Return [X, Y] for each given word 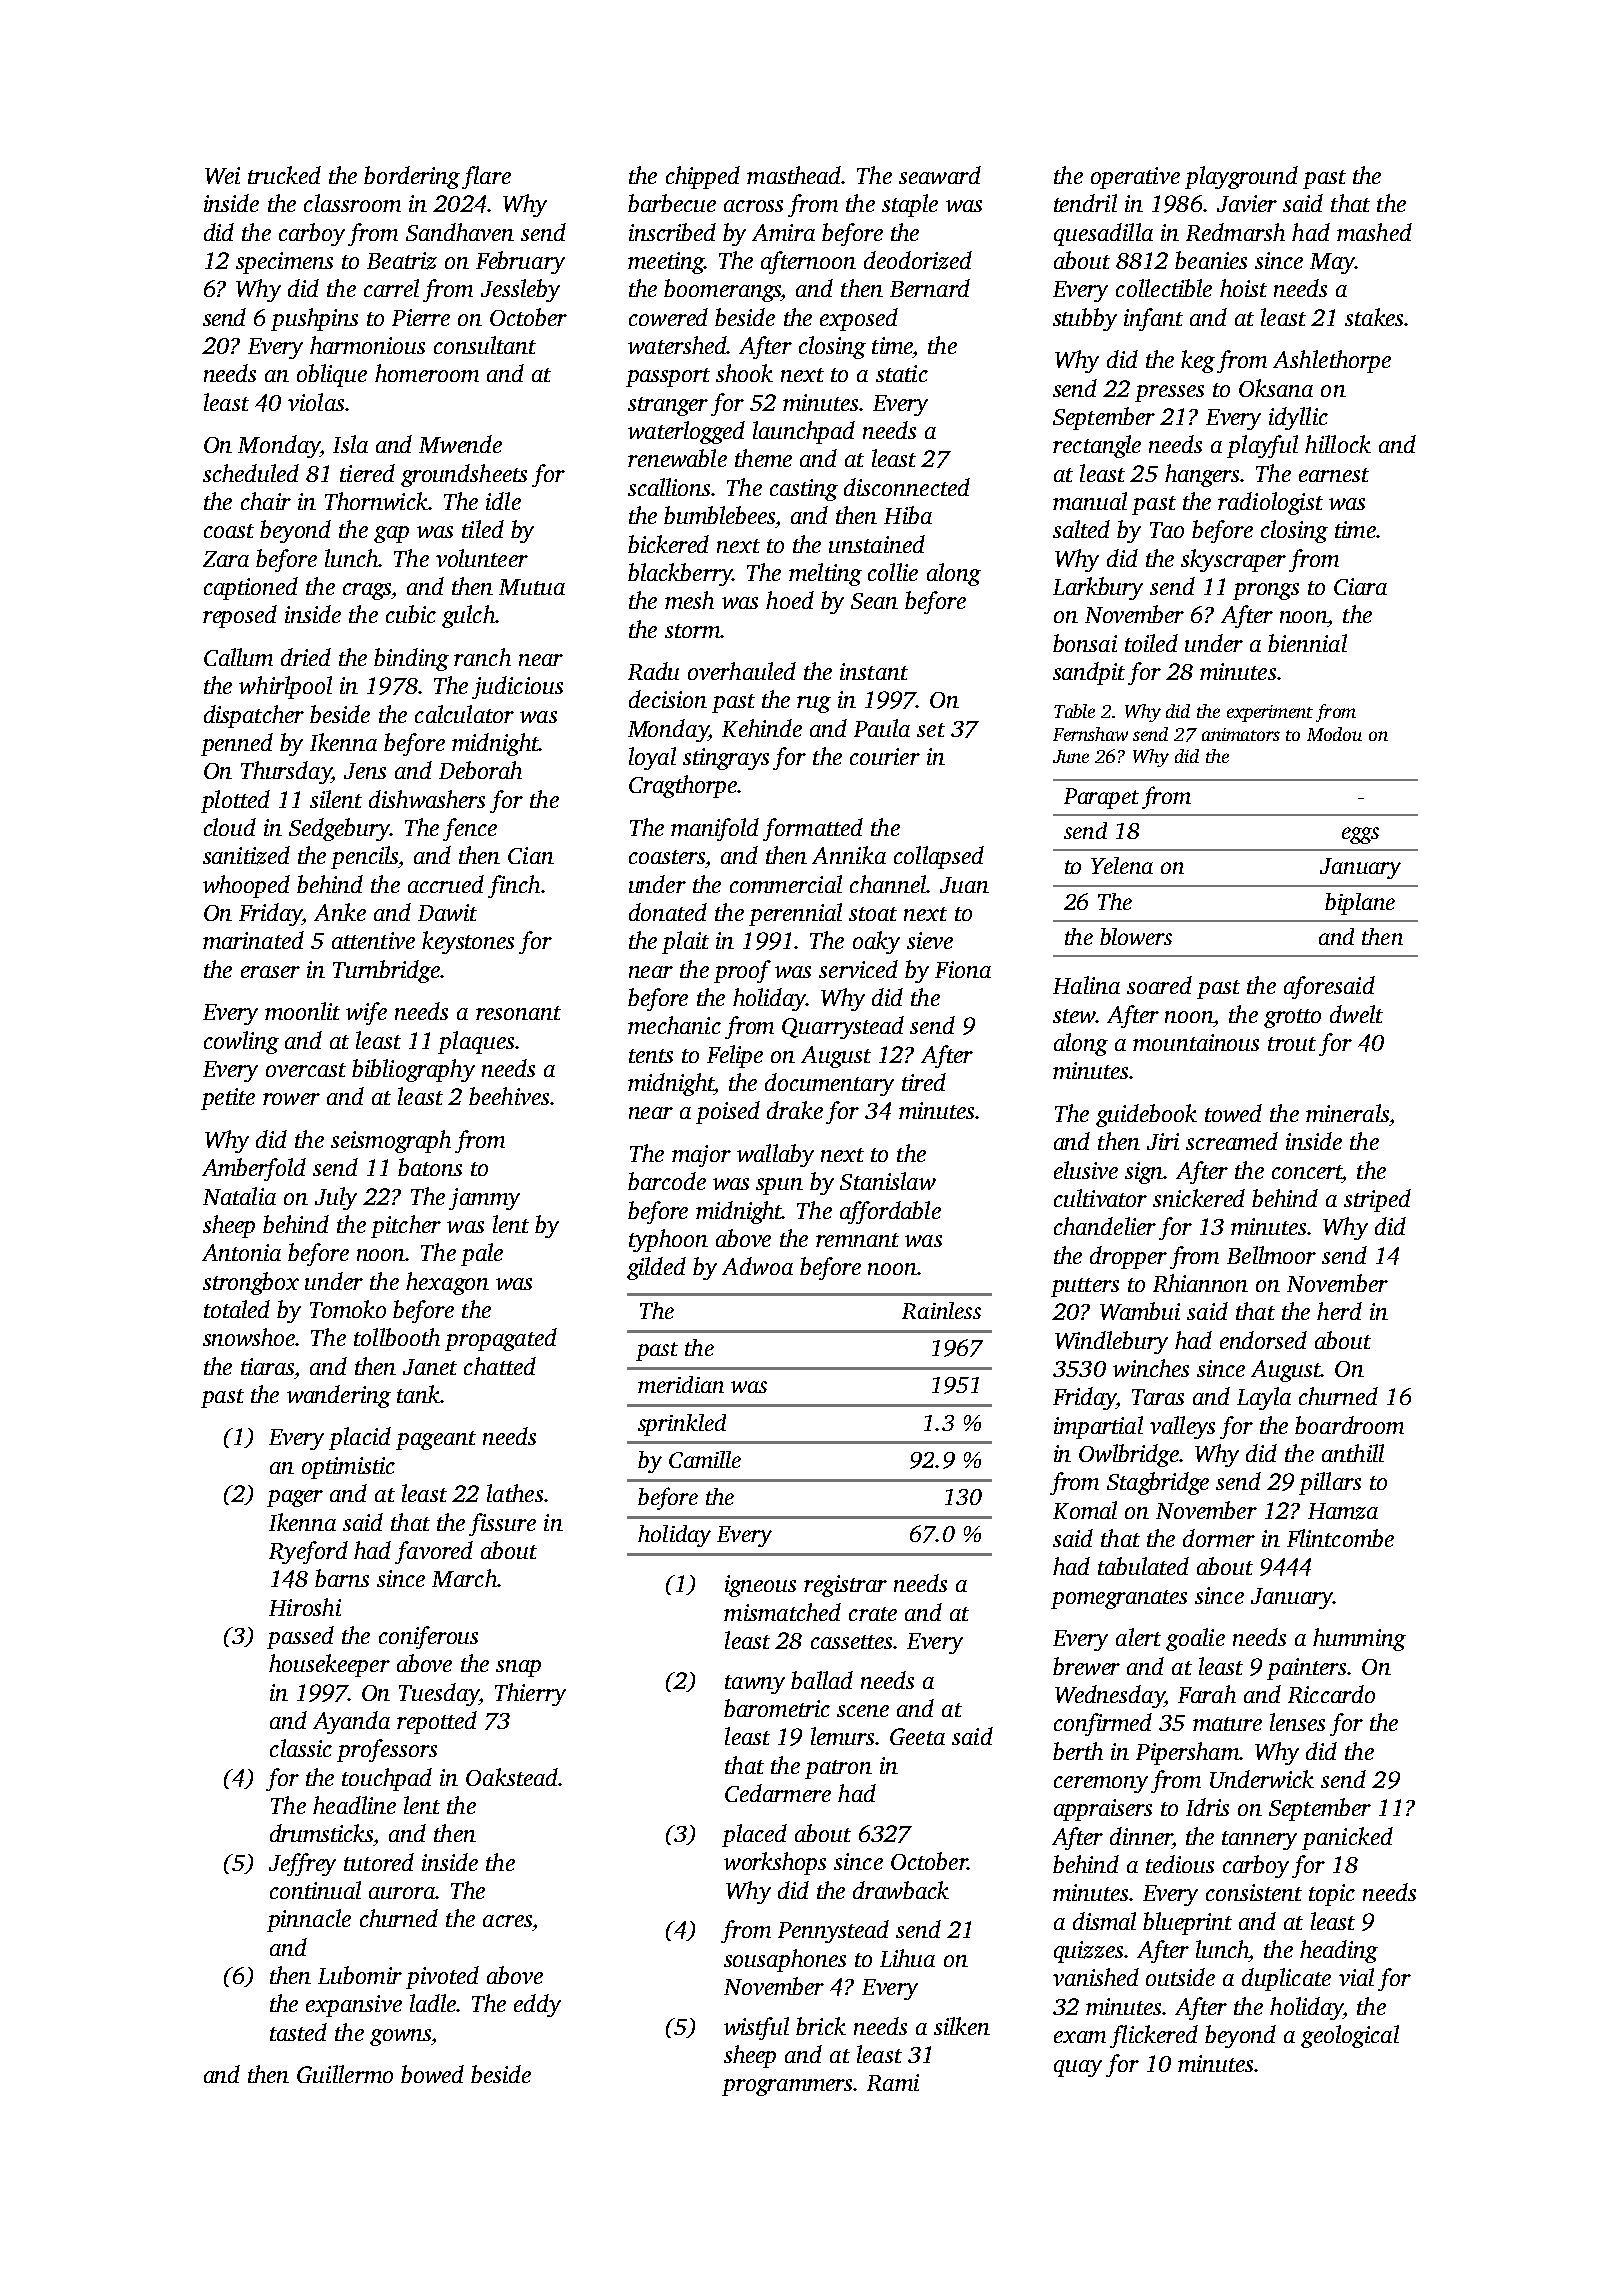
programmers [787, 2087]
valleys [1182, 1427]
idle [503, 501]
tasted [298, 2032]
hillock [1338, 444]
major [701, 1156]
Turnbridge [386, 971]
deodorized [918, 260]
